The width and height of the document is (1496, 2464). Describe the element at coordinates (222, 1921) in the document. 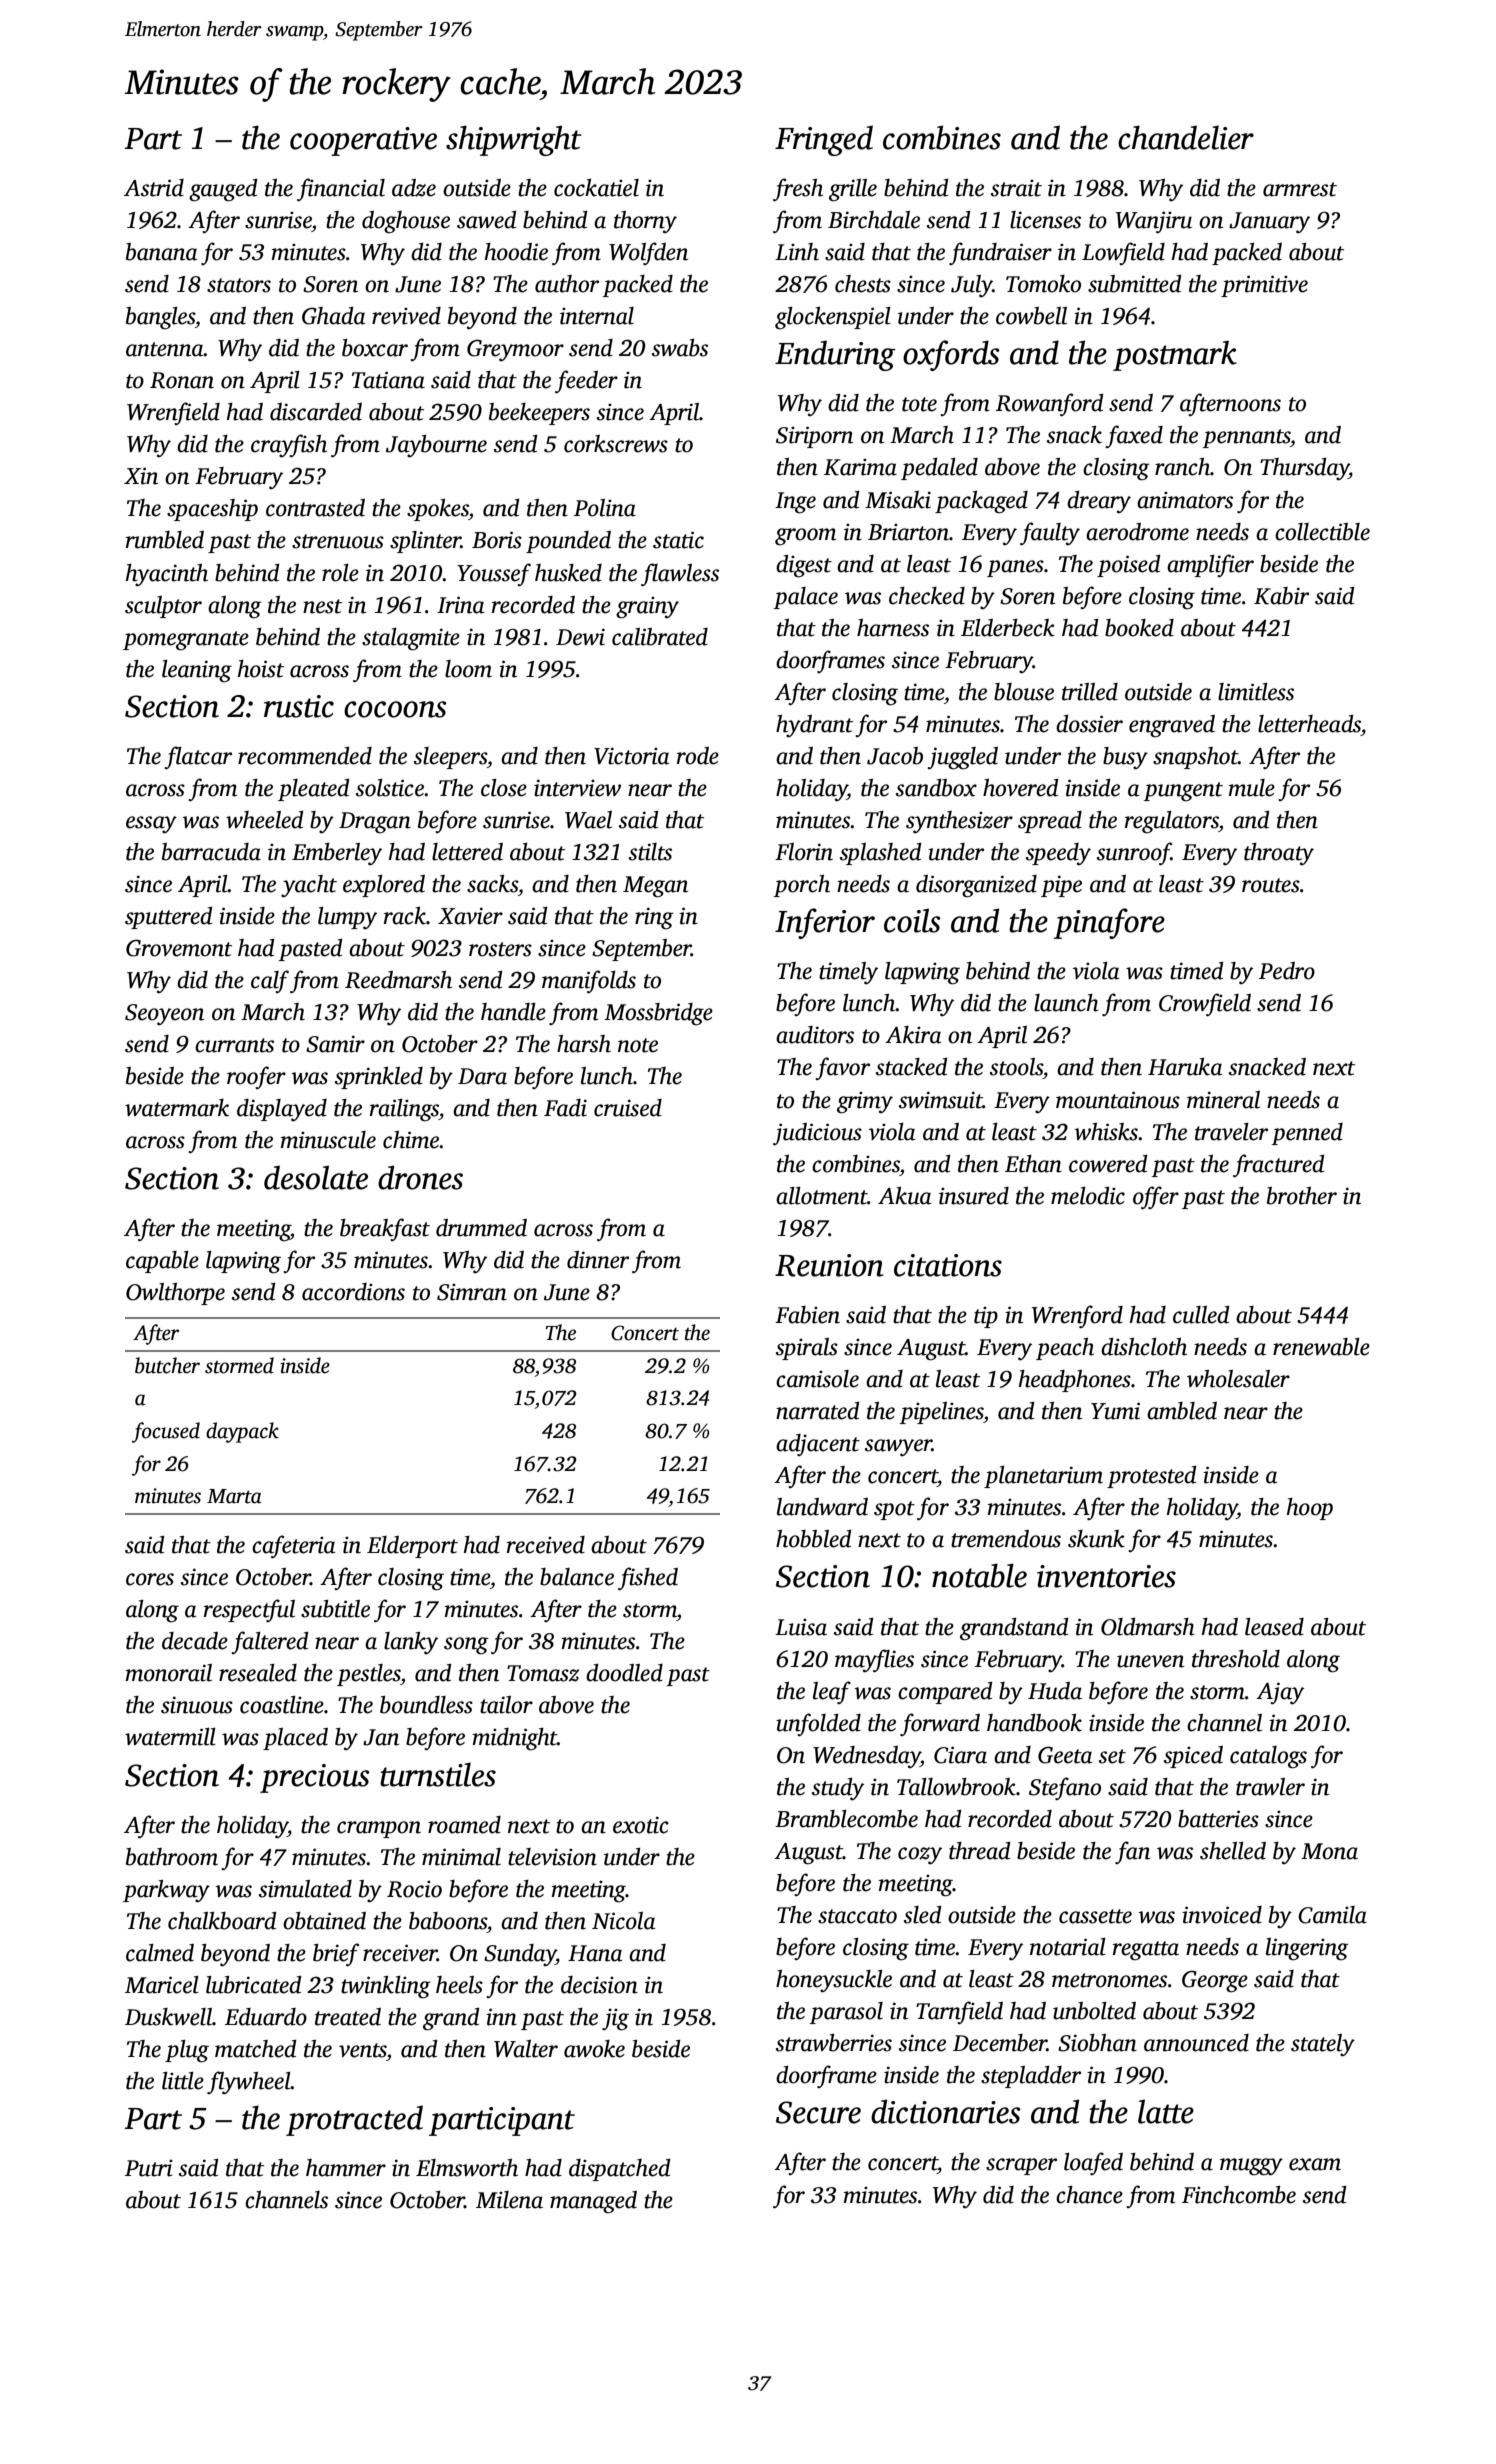

I see `chalkboard` at that location.
